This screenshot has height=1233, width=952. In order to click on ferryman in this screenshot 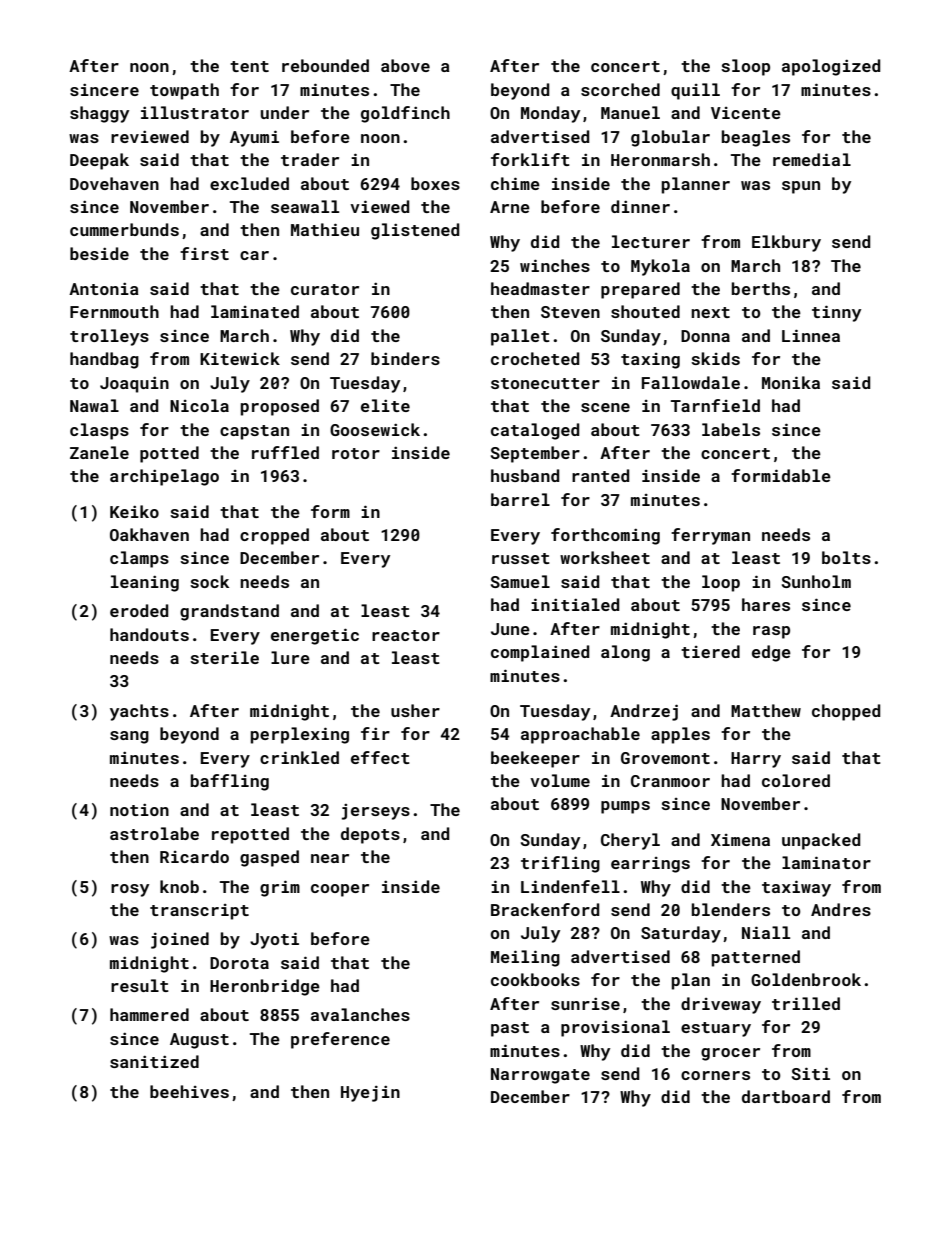, I will do `click(710, 536)`.
